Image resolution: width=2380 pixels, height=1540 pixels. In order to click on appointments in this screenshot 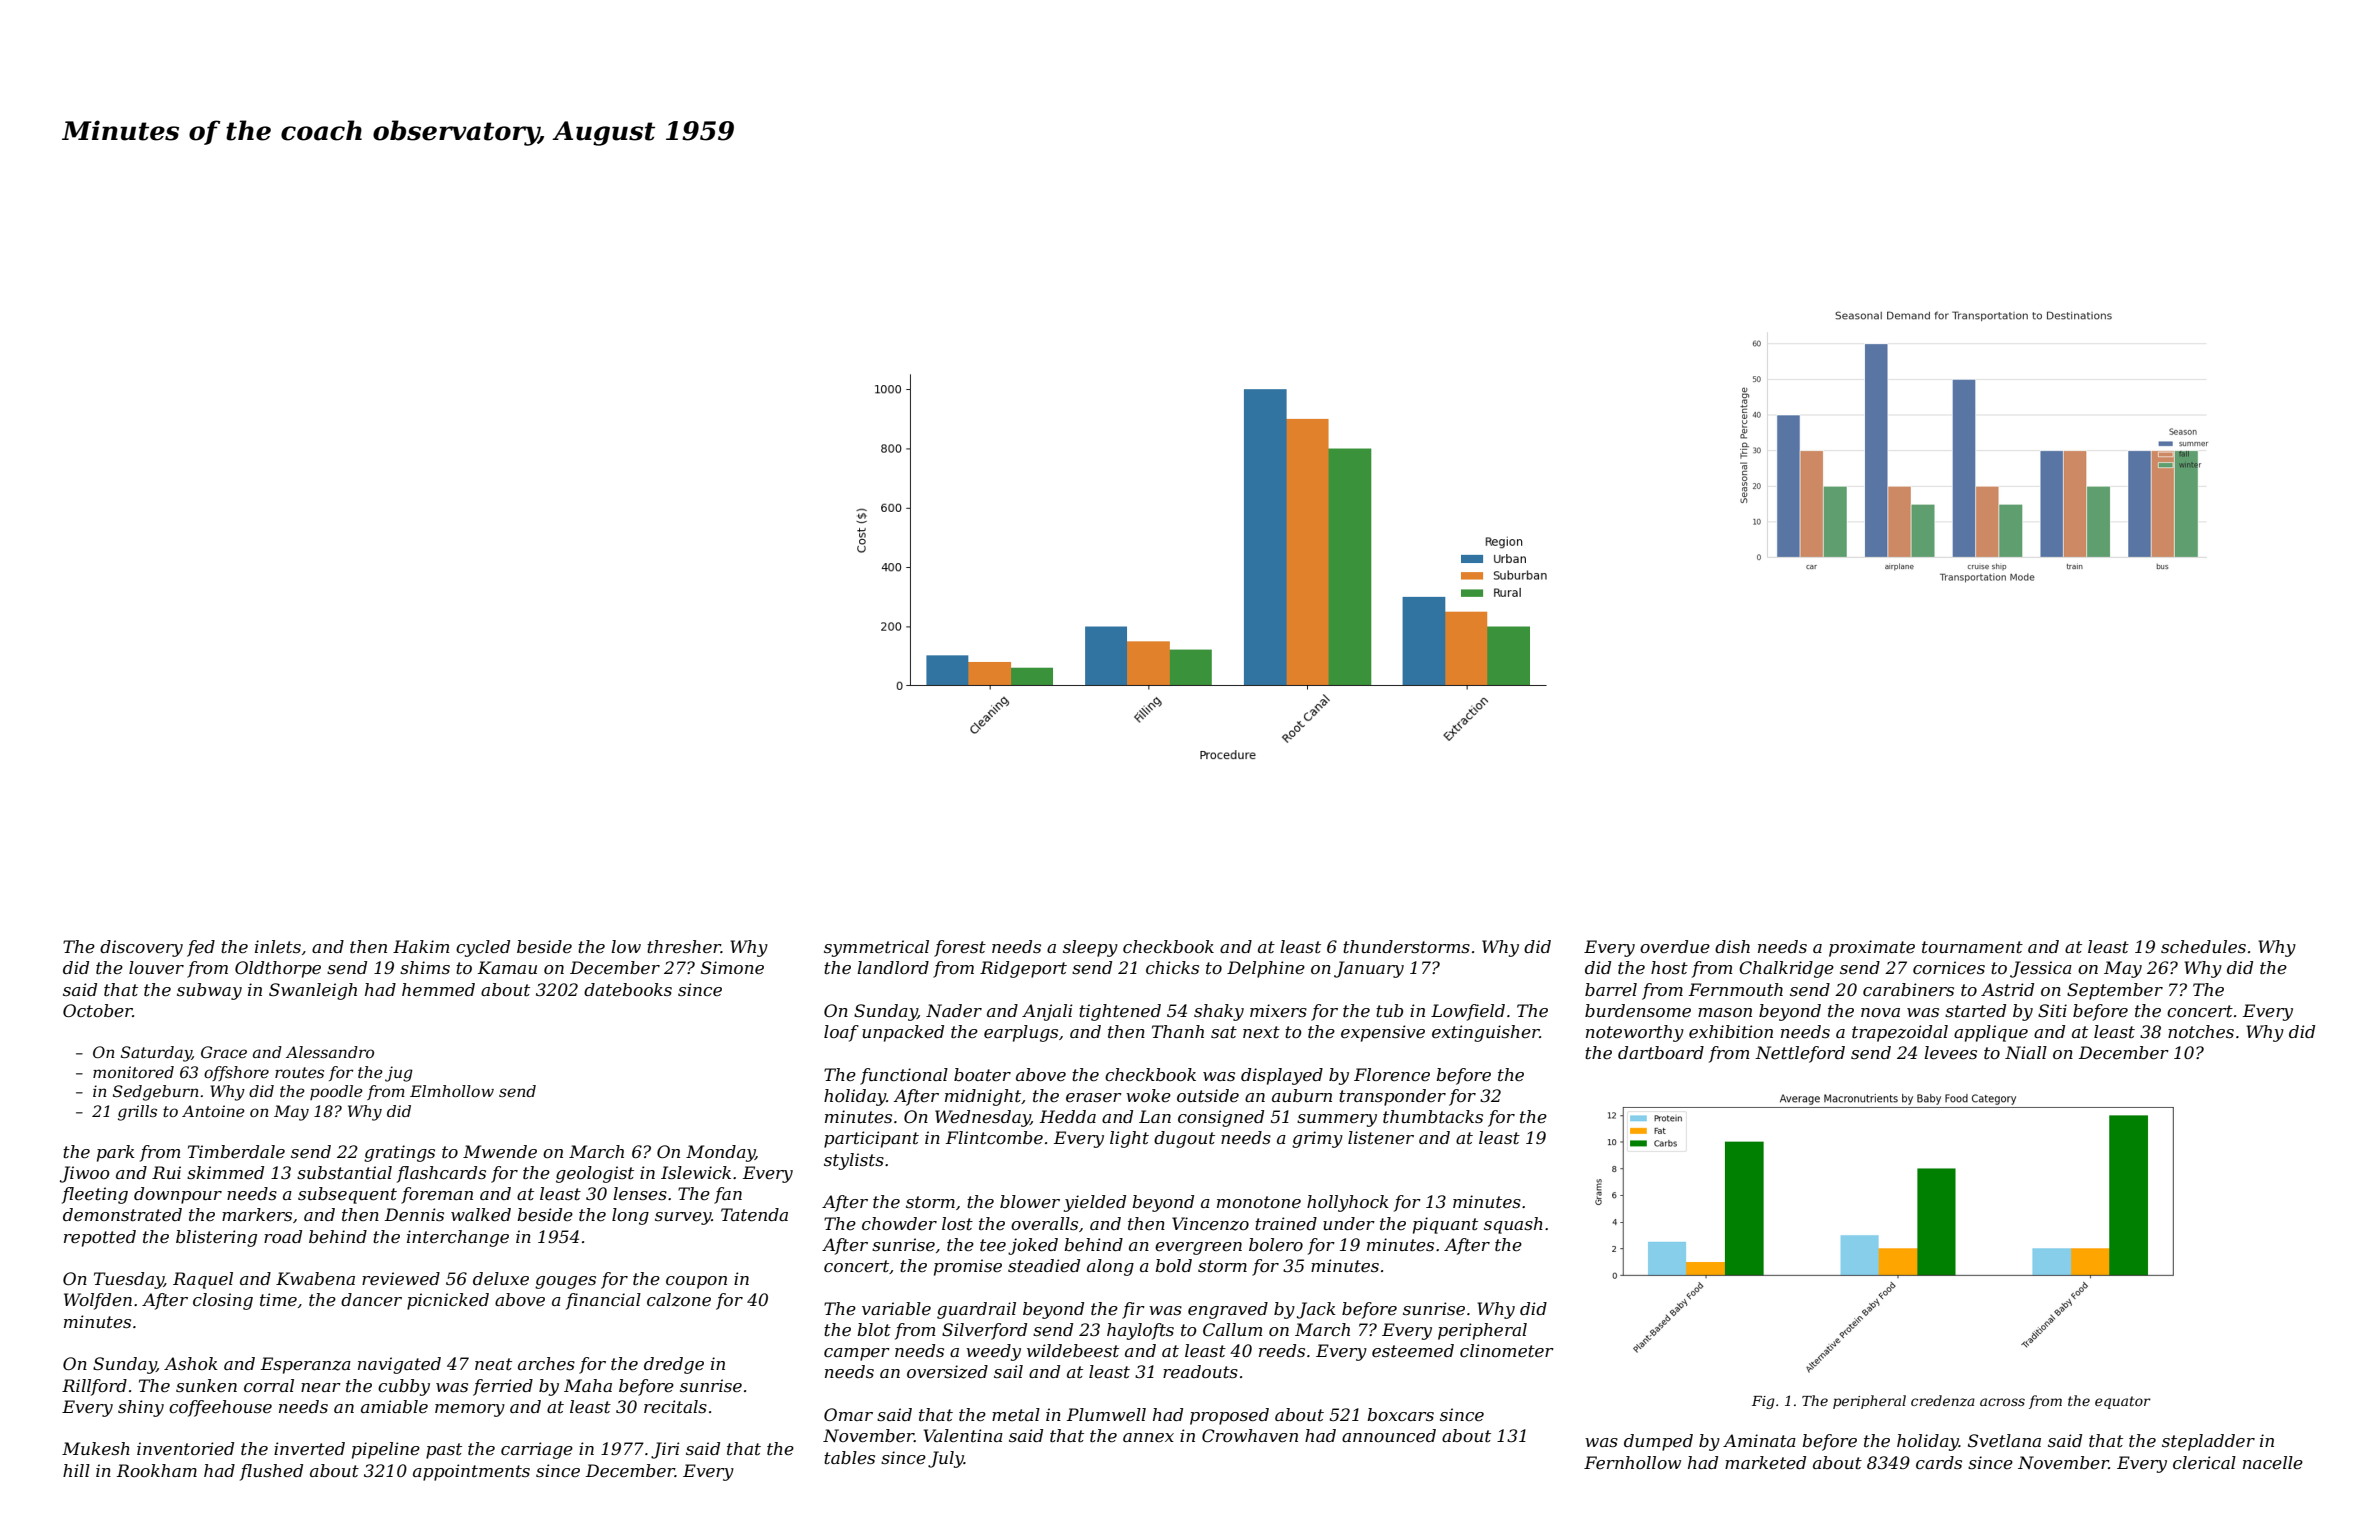, I will do `click(471, 1472)`.
